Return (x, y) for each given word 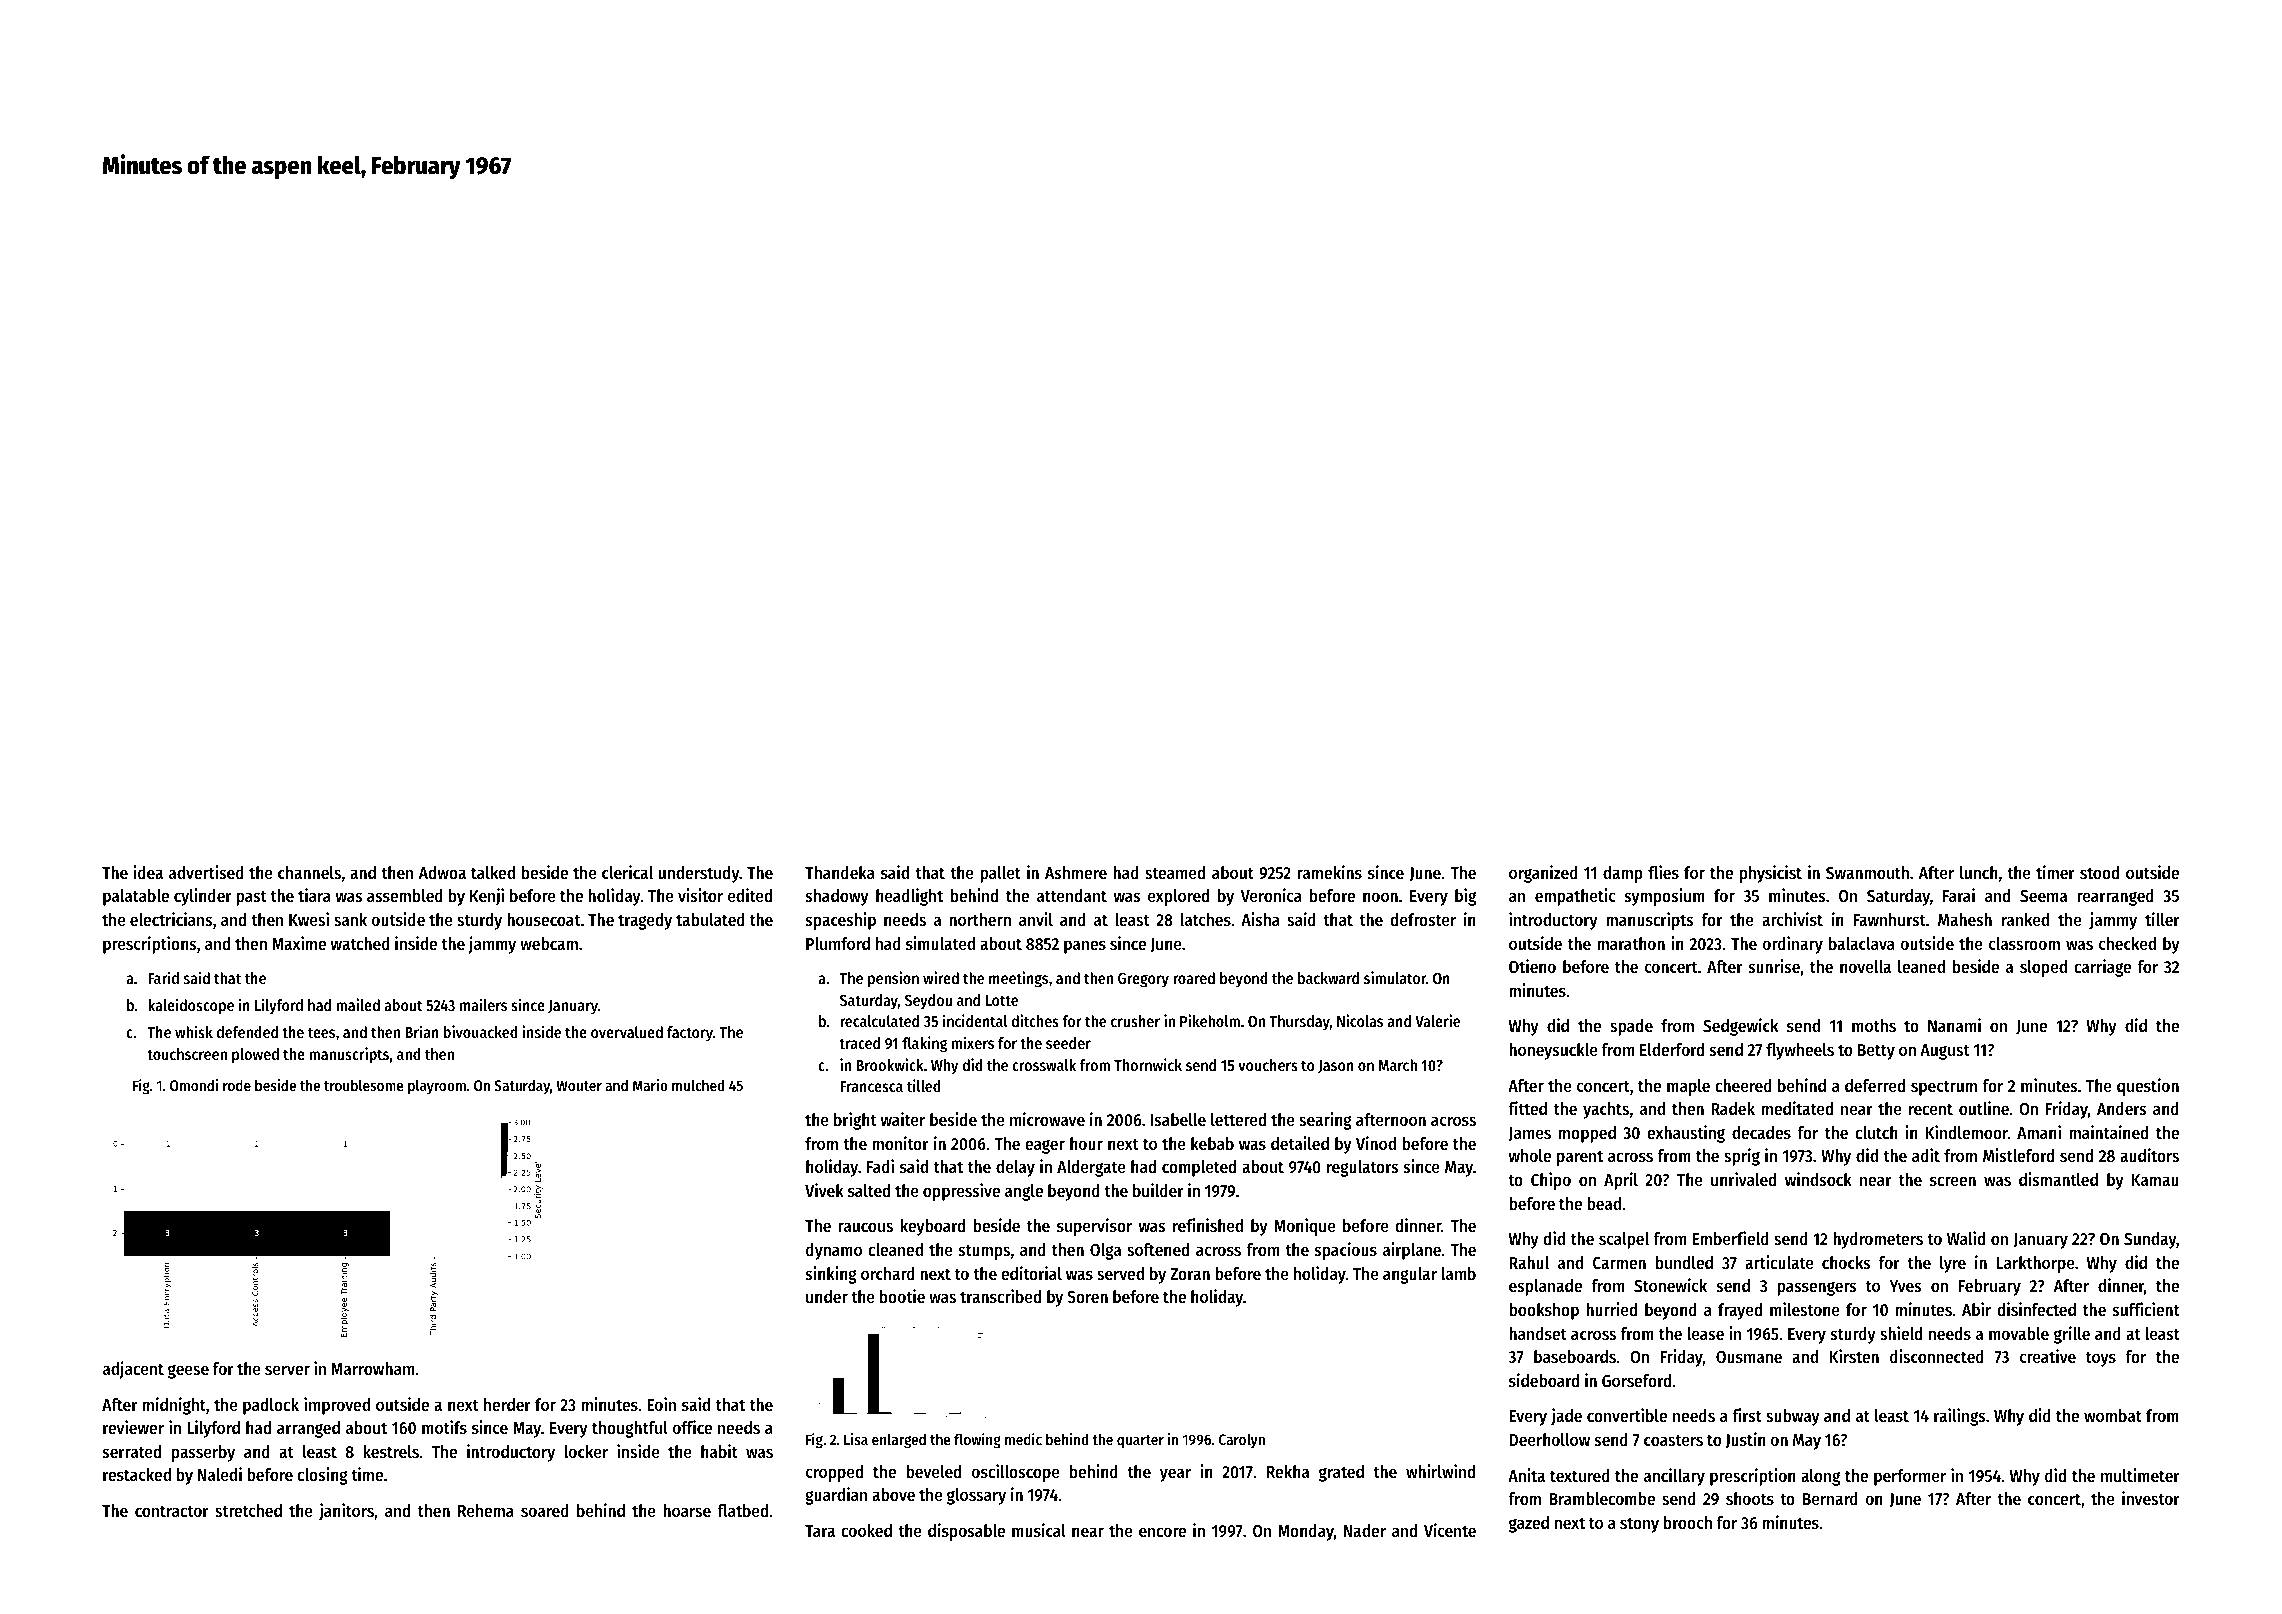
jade (1566, 1417)
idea (148, 872)
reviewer (133, 1427)
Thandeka (839, 872)
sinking (831, 1275)
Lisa (856, 1439)
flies (1663, 872)
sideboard (1544, 1380)
